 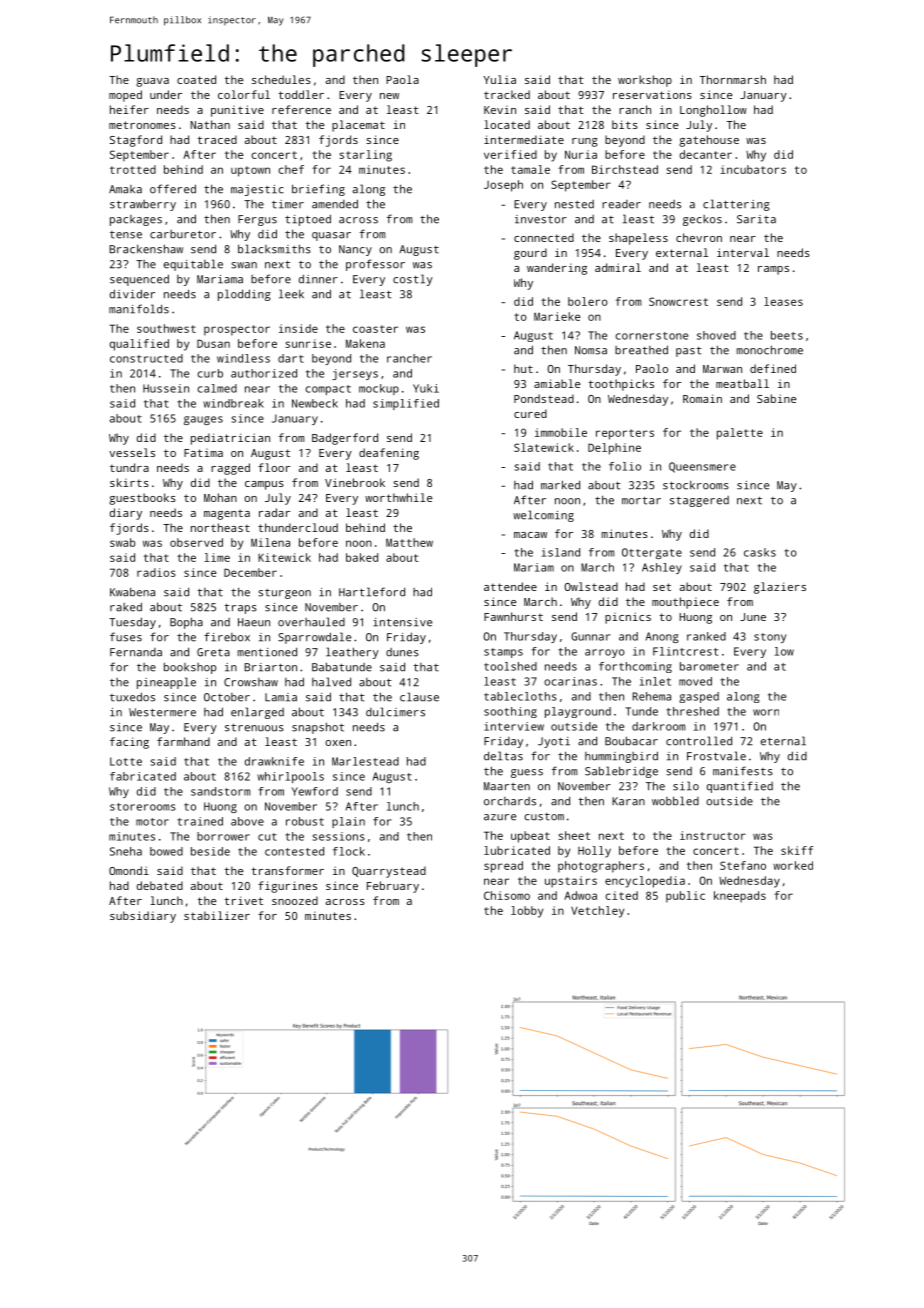 What do you see at coordinates (713, 835) in the image?
I see `instructor` at bounding box center [713, 835].
